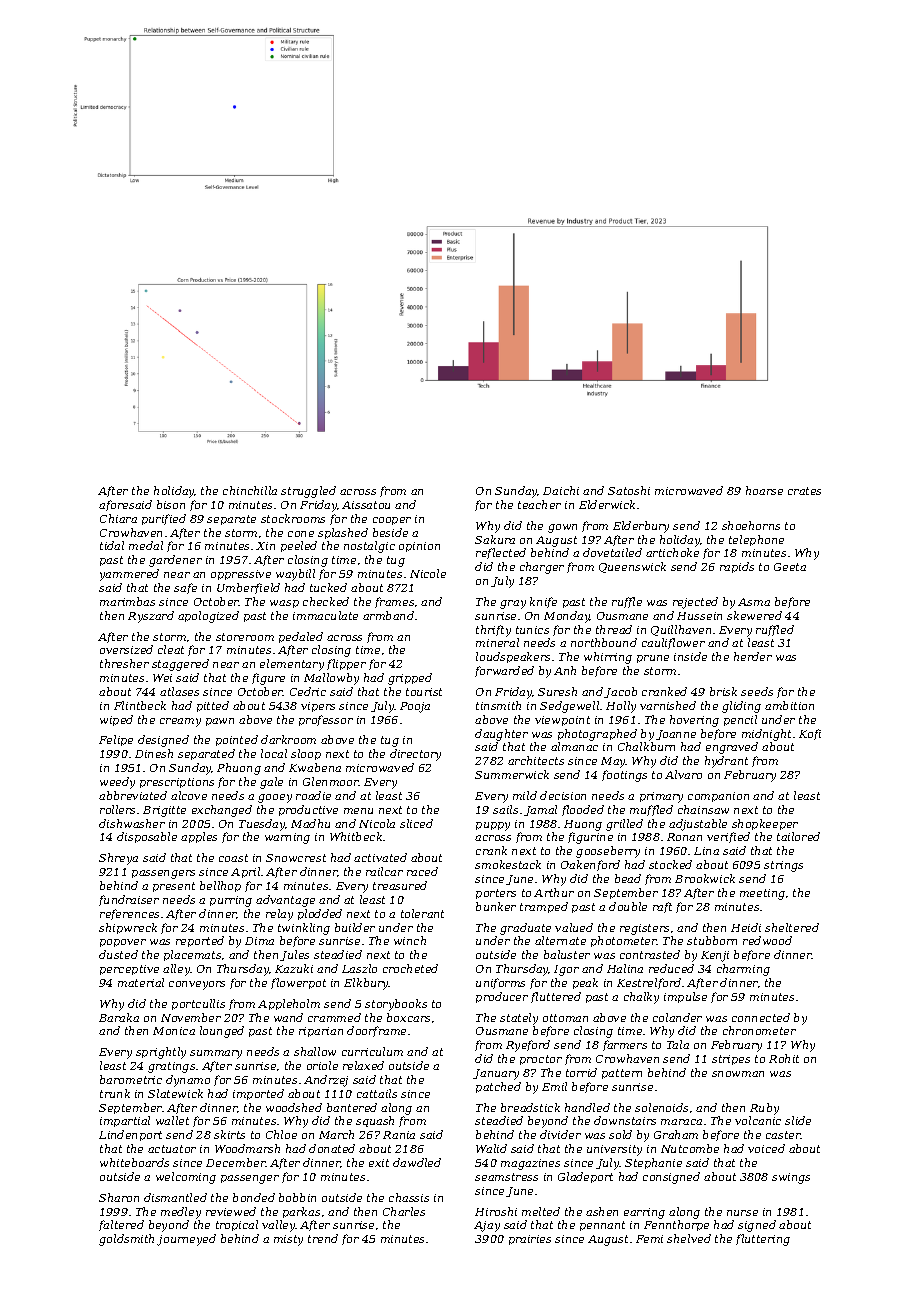  I want to click on ambition, so click(789, 705).
